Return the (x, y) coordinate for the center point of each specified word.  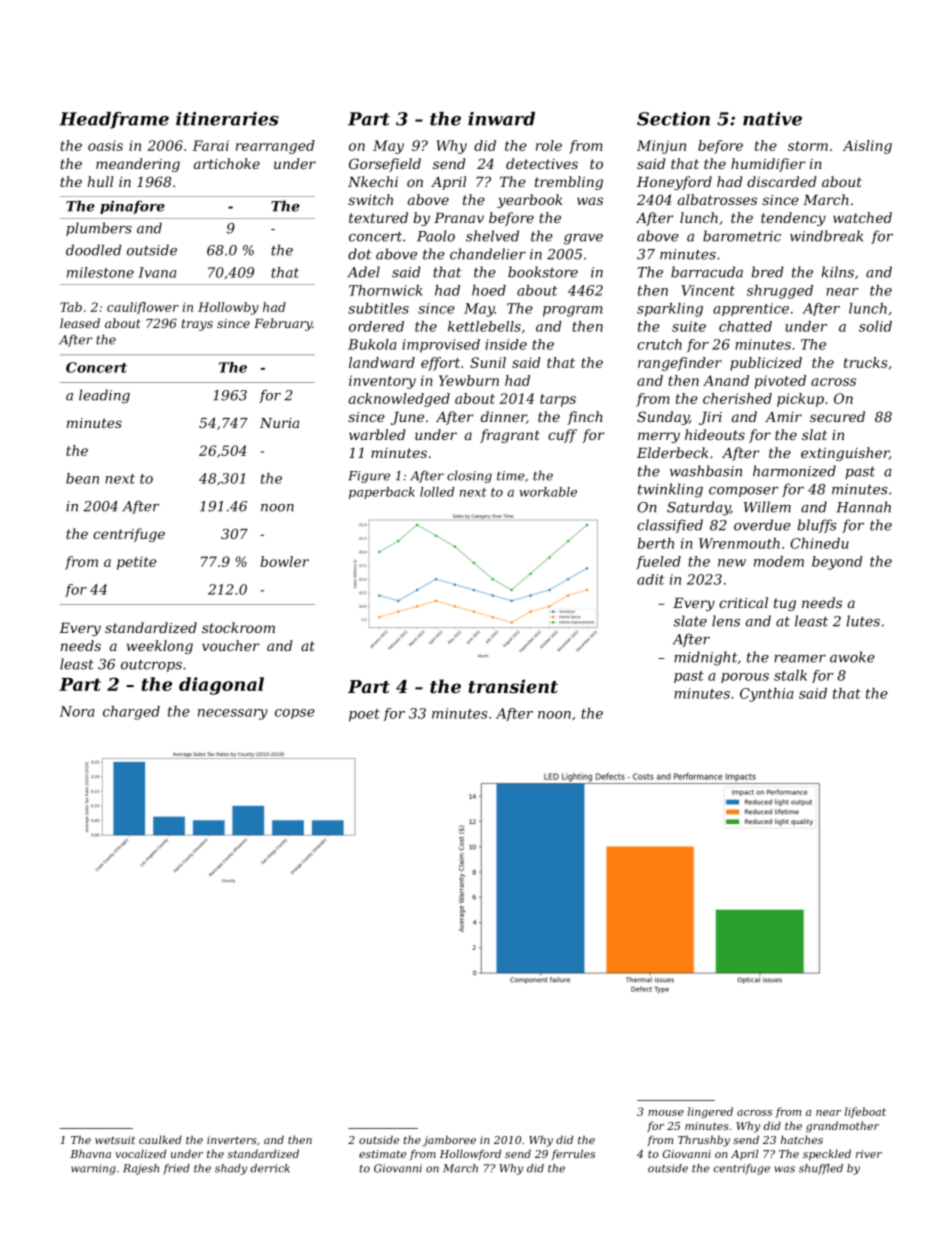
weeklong (160, 647)
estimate (382, 1154)
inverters (232, 1140)
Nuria (279, 423)
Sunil (488, 362)
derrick (270, 1168)
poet (364, 715)
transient (513, 686)
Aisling (867, 147)
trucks (866, 362)
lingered (710, 1112)
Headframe (114, 120)
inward (501, 119)
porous (745, 678)
